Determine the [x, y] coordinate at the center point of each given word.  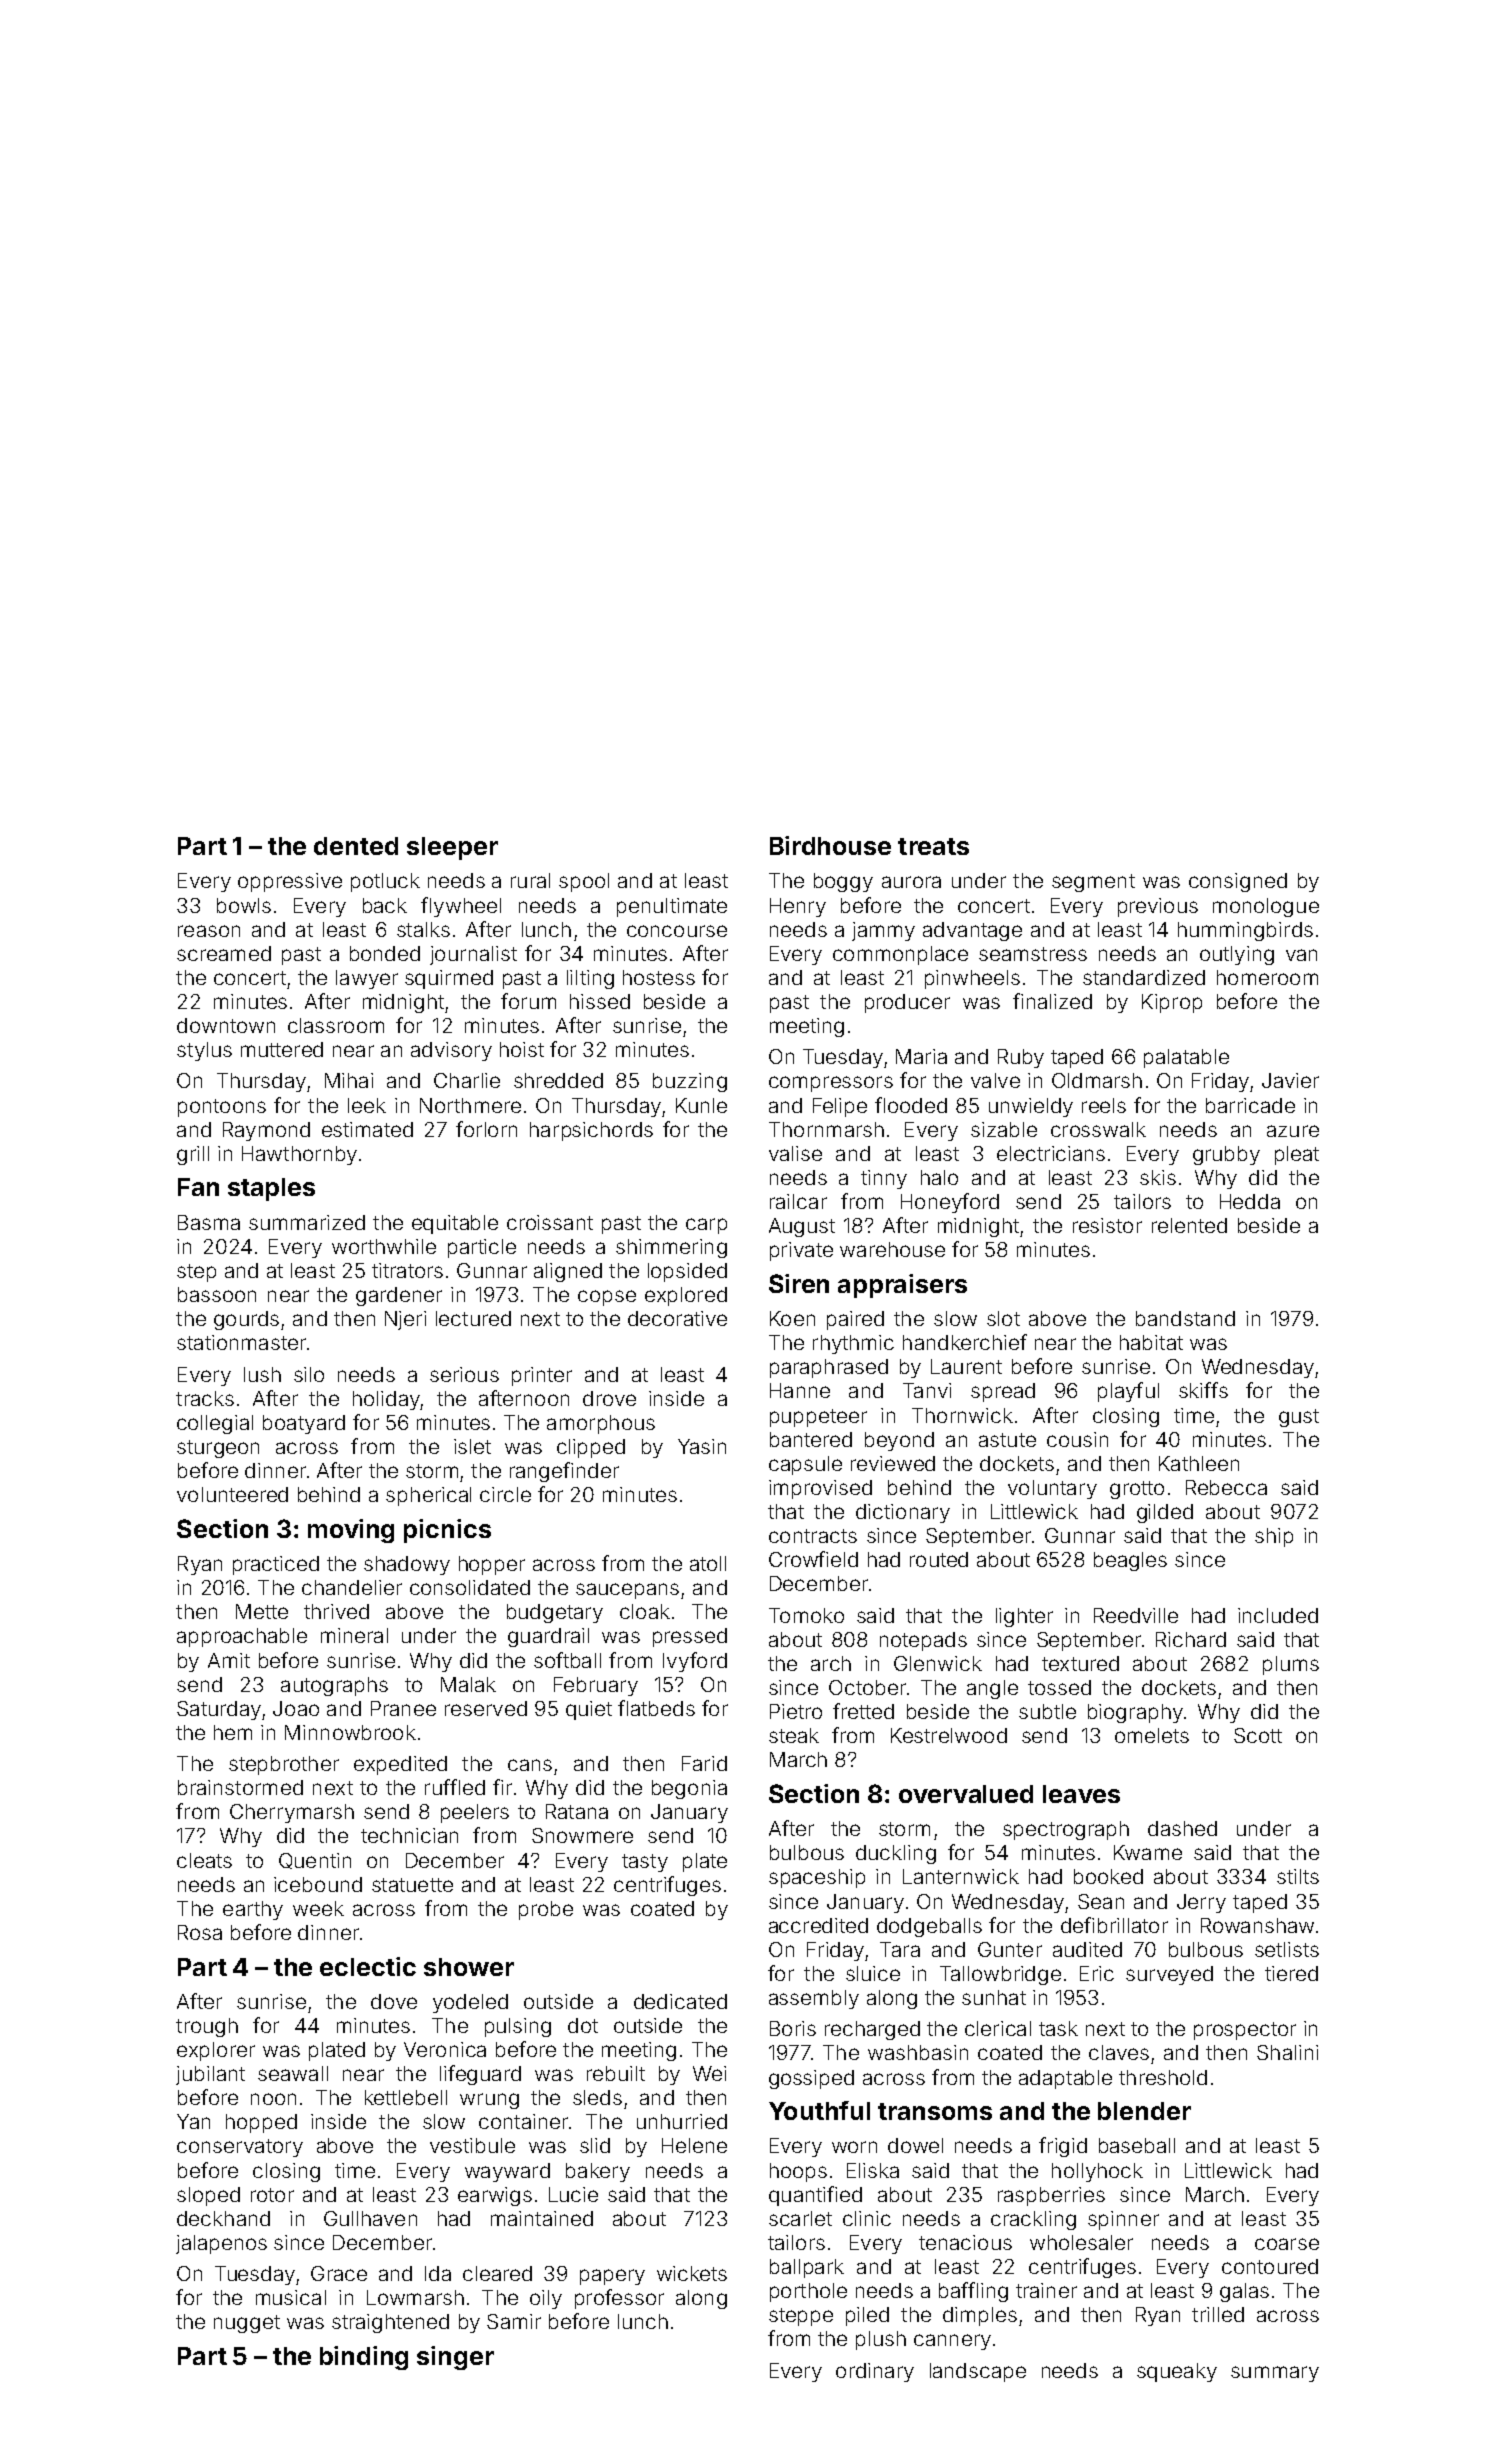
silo [309, 1374]
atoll [708, 1563]
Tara [900, 1949]
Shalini [1287, 2052]
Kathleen [1199, 1463]
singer [455, 2358]
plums [1291, 1665]
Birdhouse [830, 845]
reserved [486, 1708]
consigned [1238, 882]
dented [356, 846]
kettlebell [406, 2097]
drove [609, 1398]
